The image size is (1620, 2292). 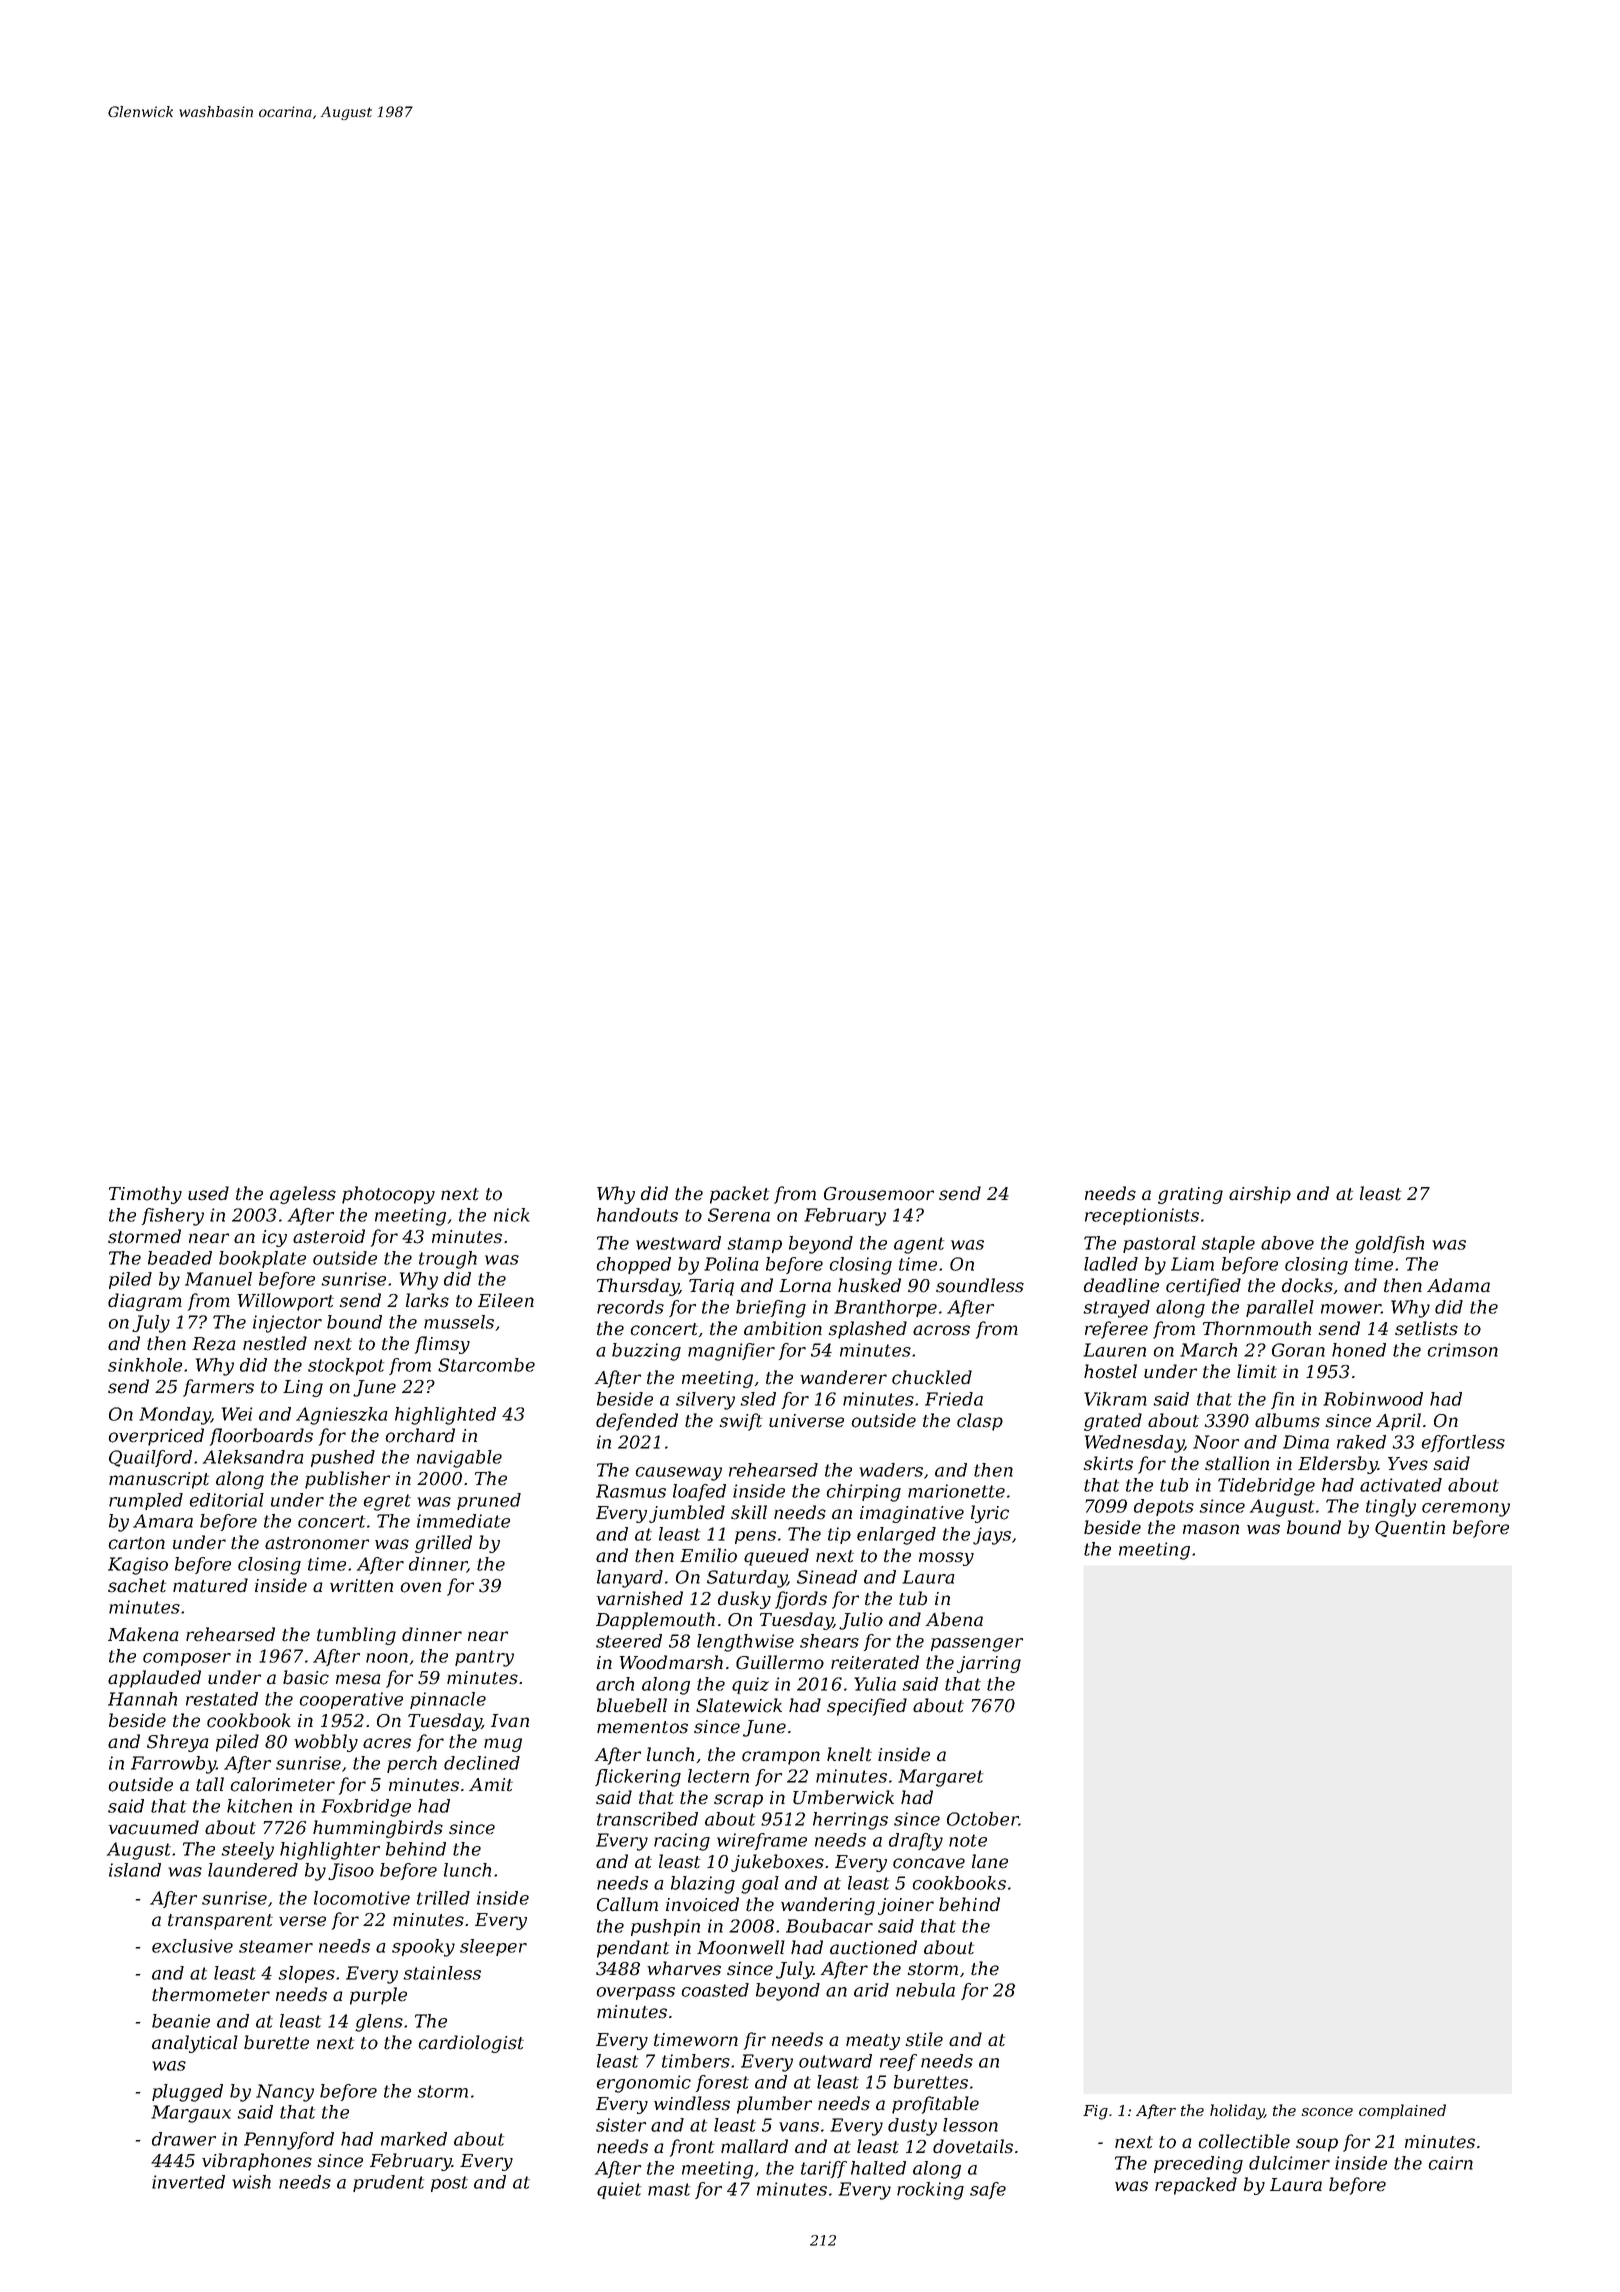 I want to click on glens, so click(x=379, y=2023).
